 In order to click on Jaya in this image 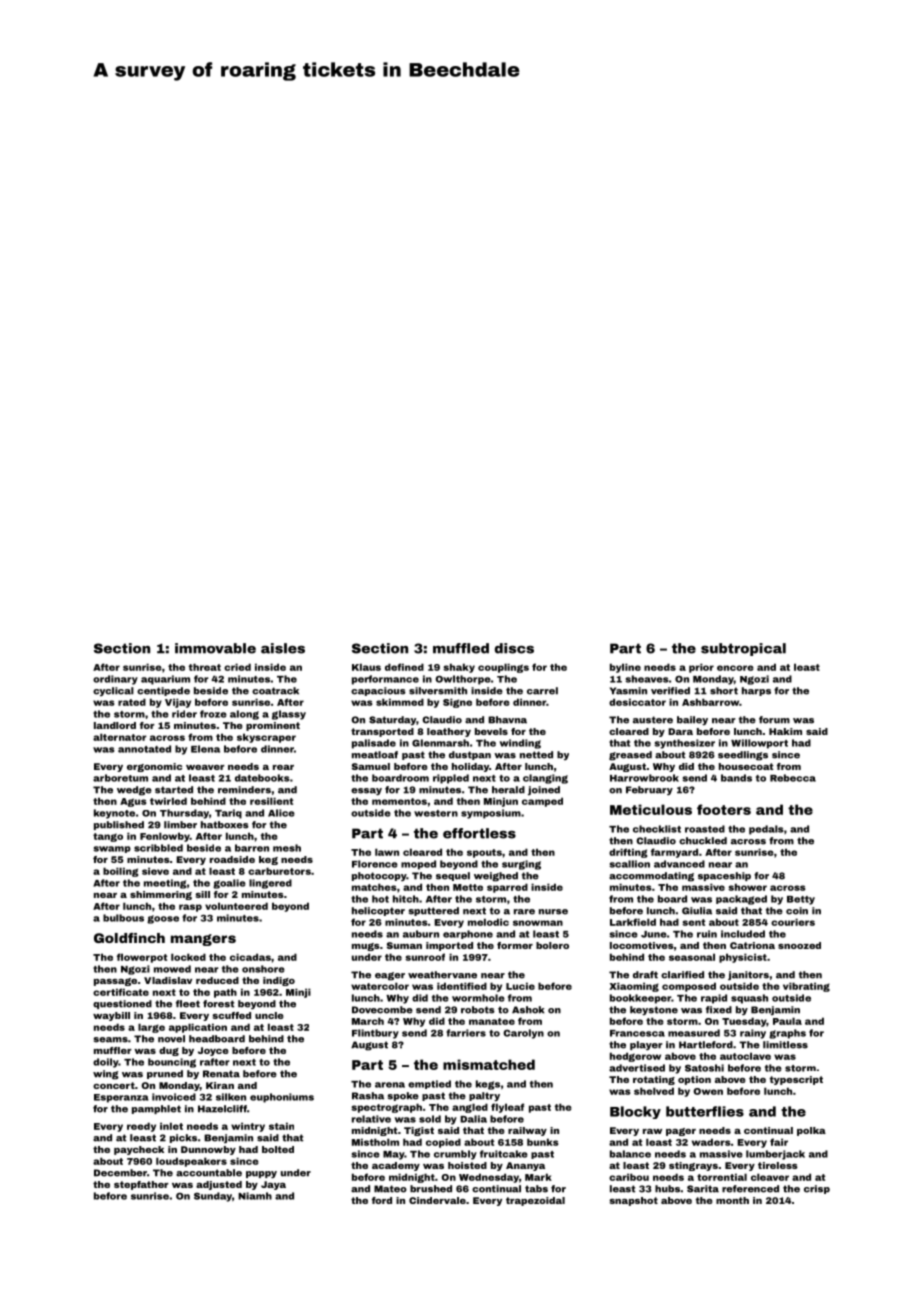, I will do `click(273, 1185)`.
